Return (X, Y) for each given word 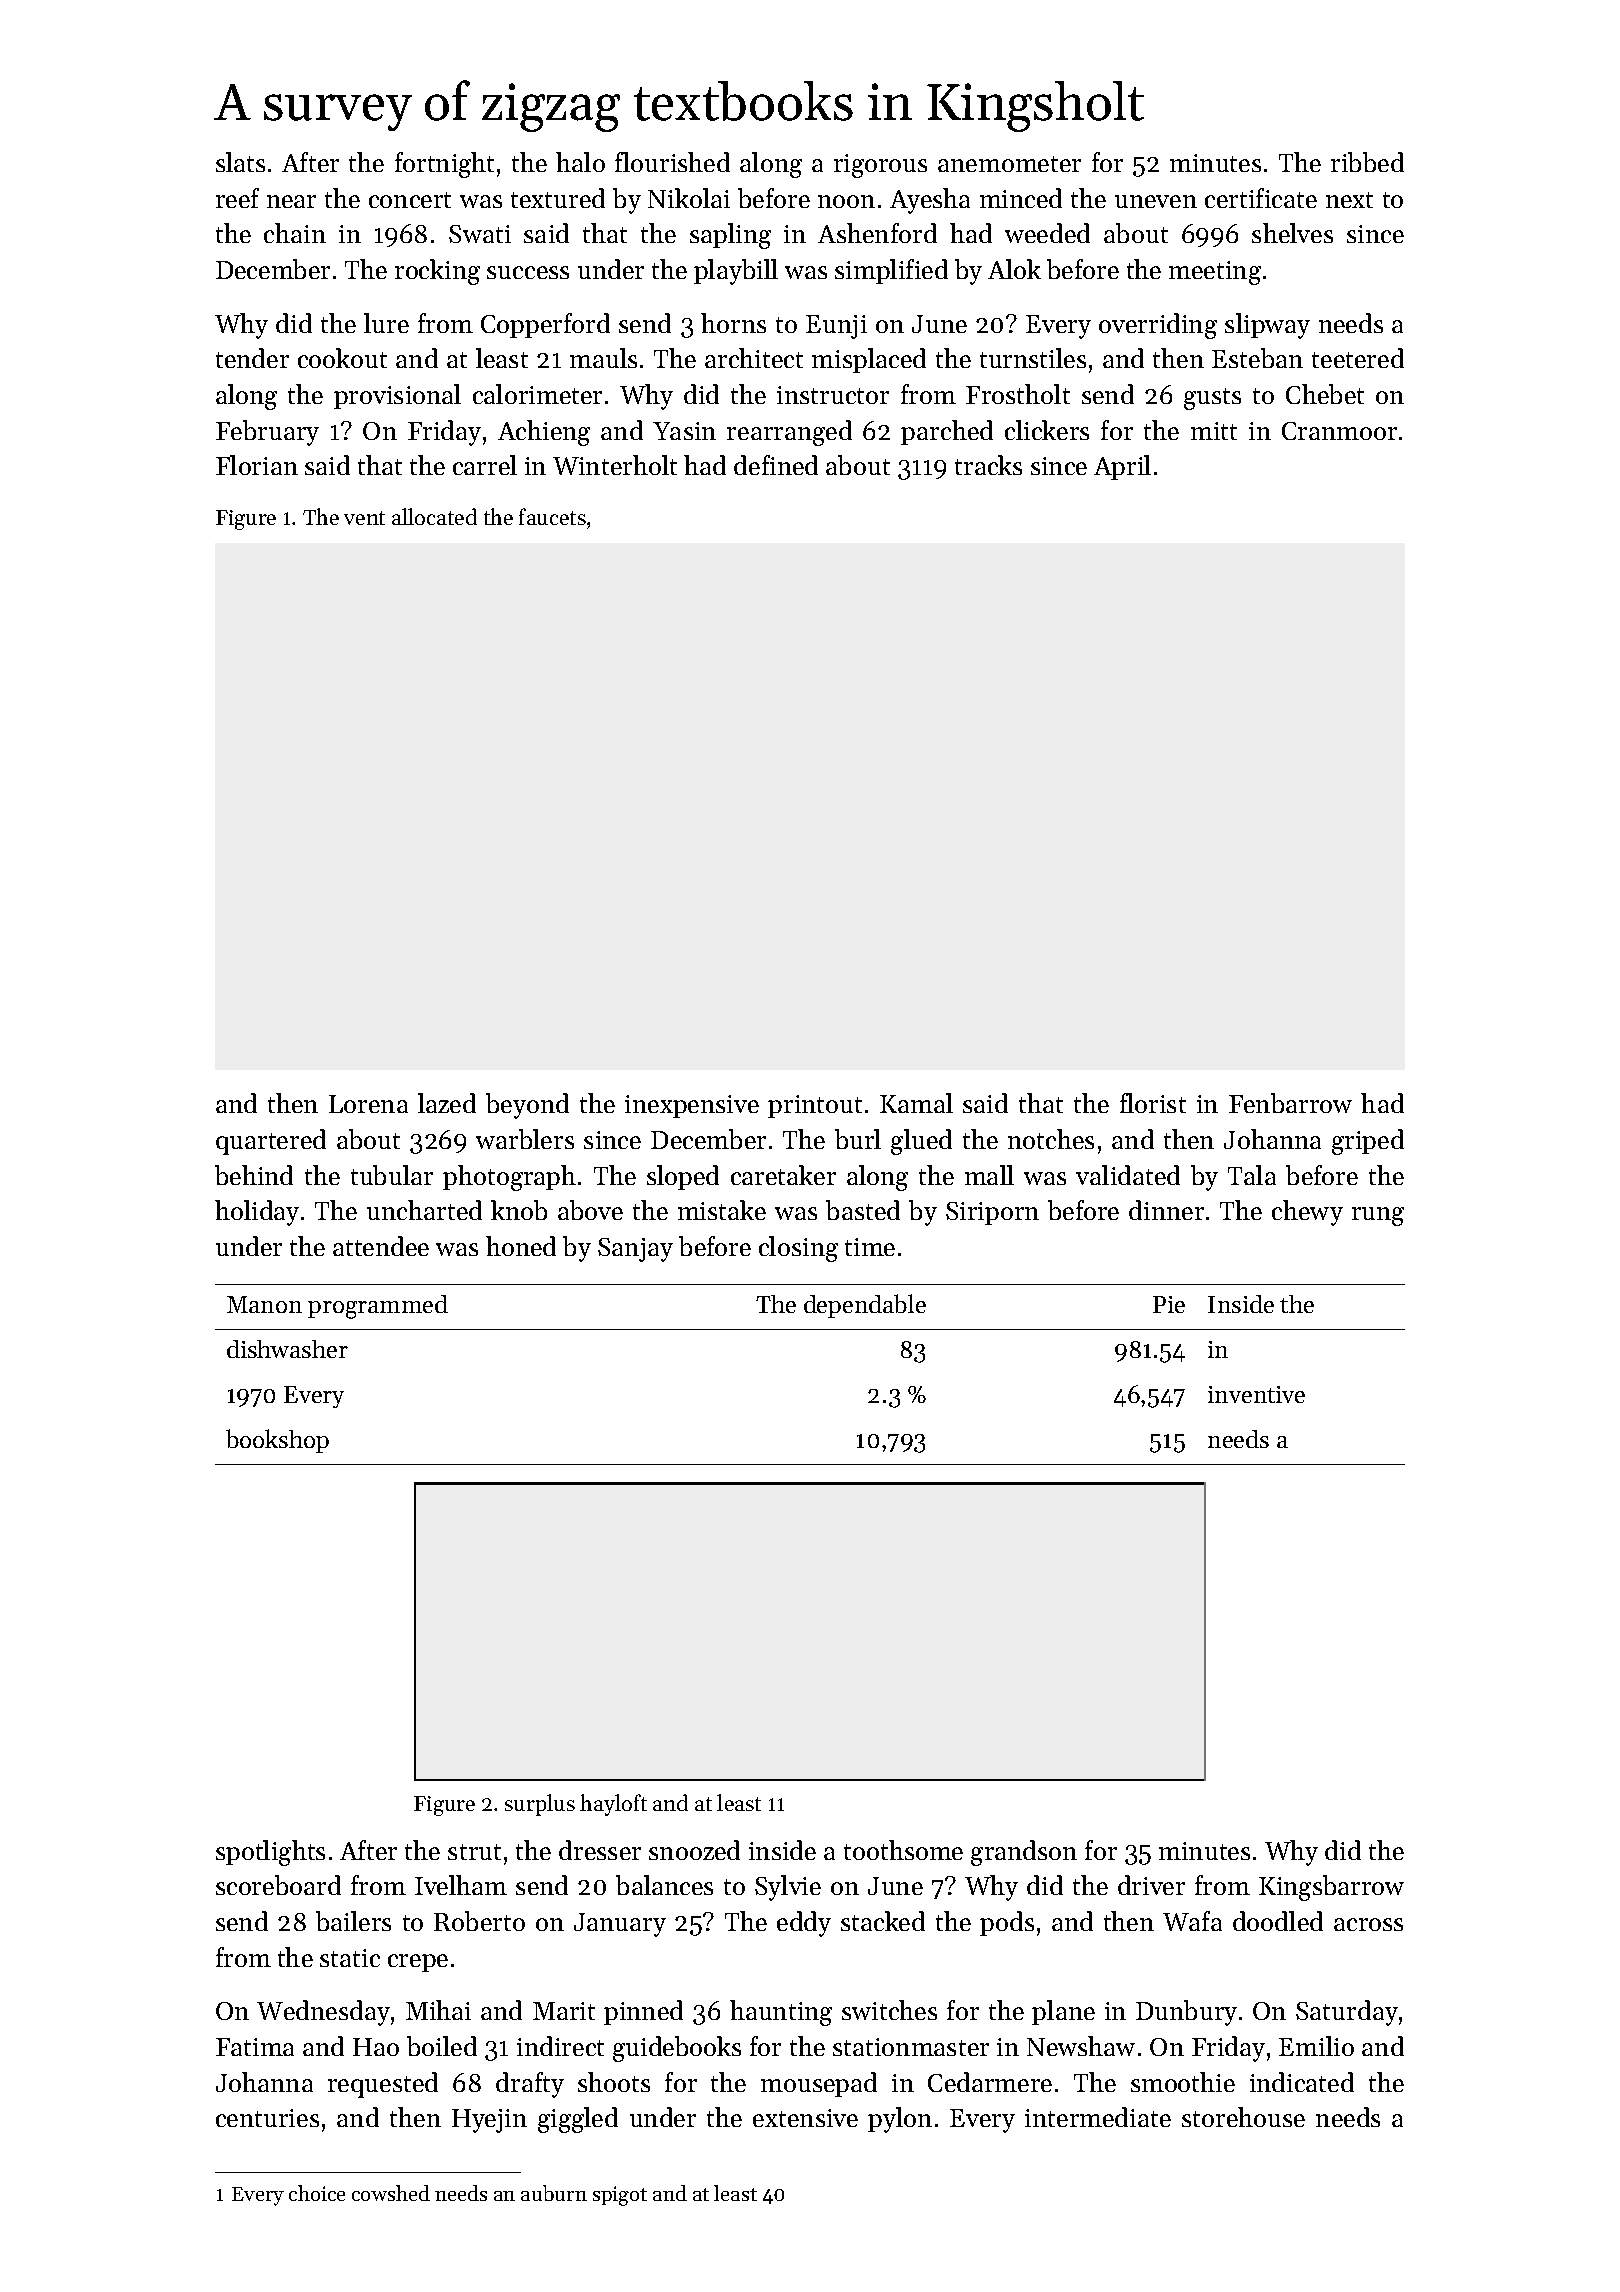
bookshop (277, 1441)
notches (1051, 1139)
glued (921, 1142)
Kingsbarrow (1331, 1888)
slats (240, 162)
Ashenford (877, 233)
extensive (805, 2118)
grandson (1024, 1853)
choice (317, 2193)
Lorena (368, 1104)
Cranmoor (1339, 431)
